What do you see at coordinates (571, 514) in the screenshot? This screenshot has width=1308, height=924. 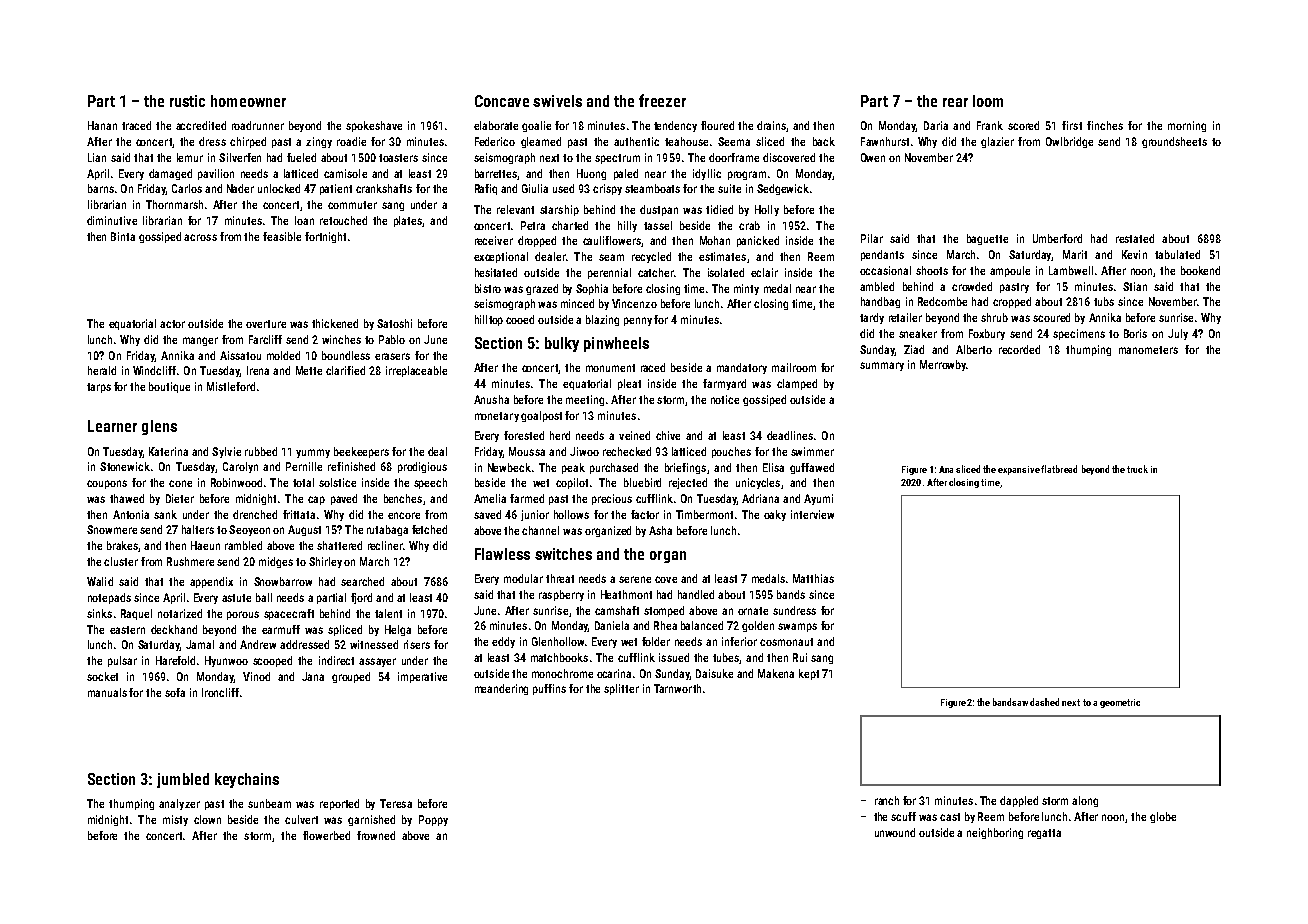 I see `hollows` at bounding box center [571, 514].
